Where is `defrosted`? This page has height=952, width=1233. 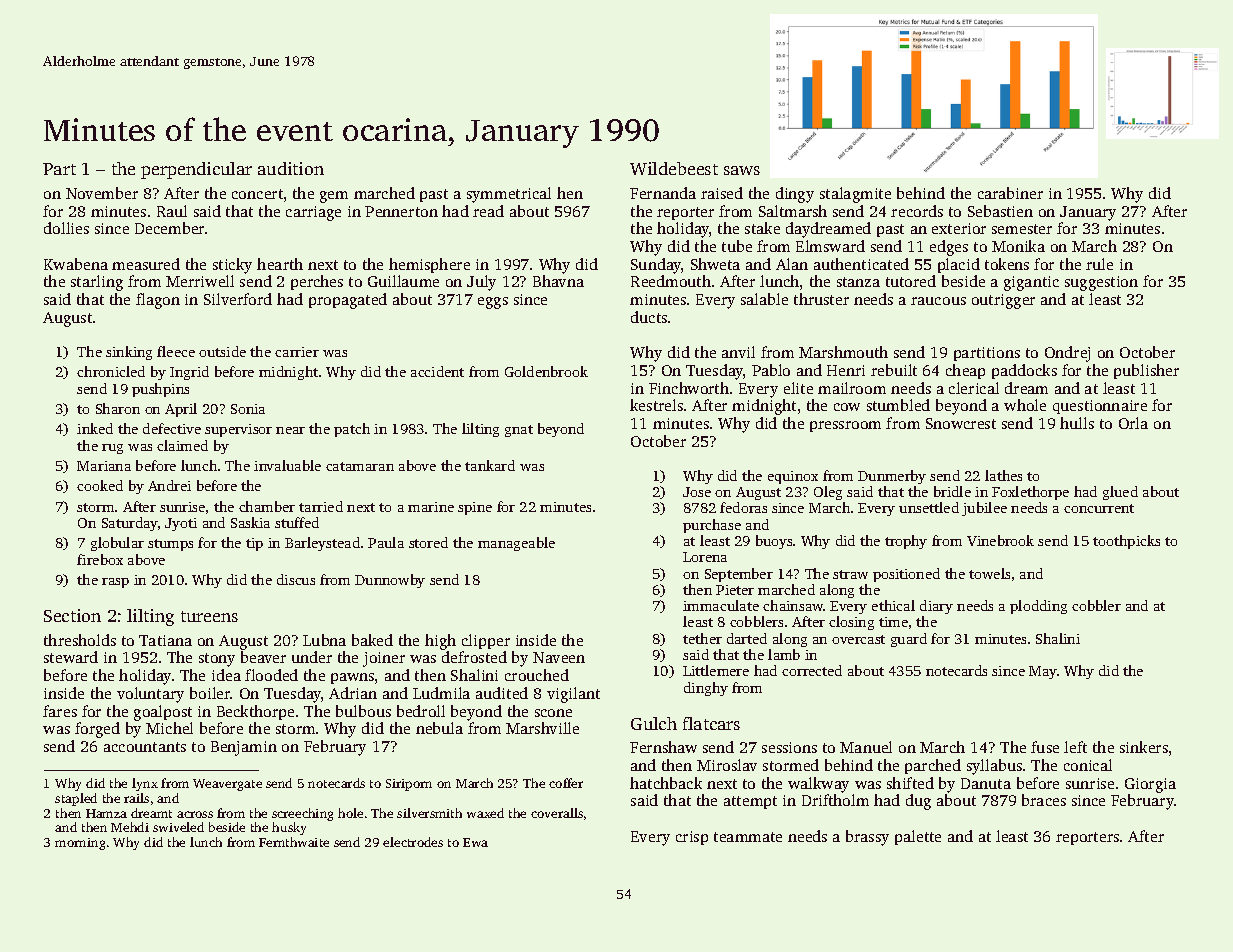 defrosted is located at coordinates (474, 657).
